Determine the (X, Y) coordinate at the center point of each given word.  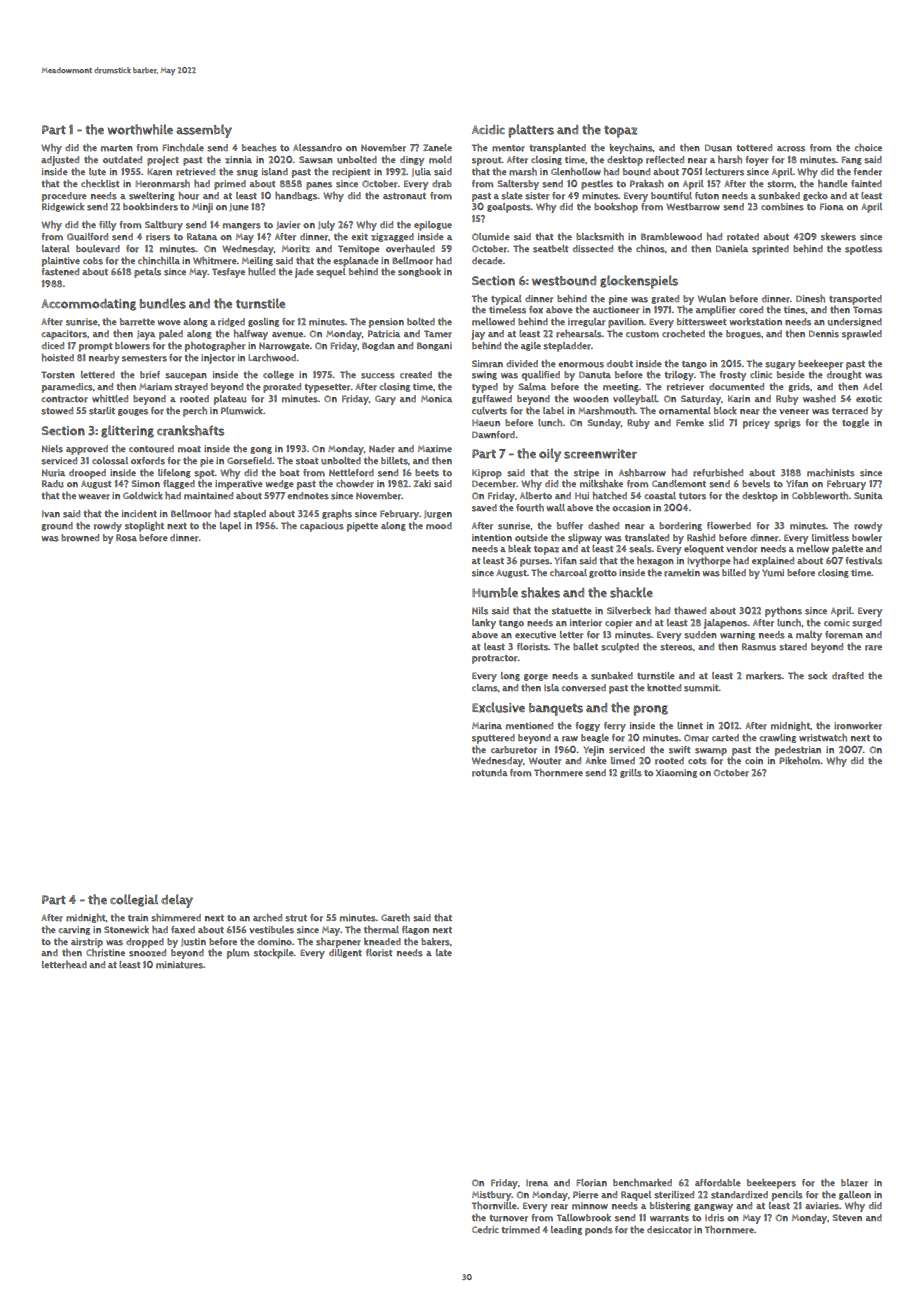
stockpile (274, 954)
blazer (854, 1183)
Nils (480, 611)
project (163, 161)
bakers (435, 942)
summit (701, 688)
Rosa (126, 538)
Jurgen (438, 514)
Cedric (485, 1230)
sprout (487, 161)
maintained (208, 496)
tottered (754, 148)
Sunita (868, 496)
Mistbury (491, 1196)
